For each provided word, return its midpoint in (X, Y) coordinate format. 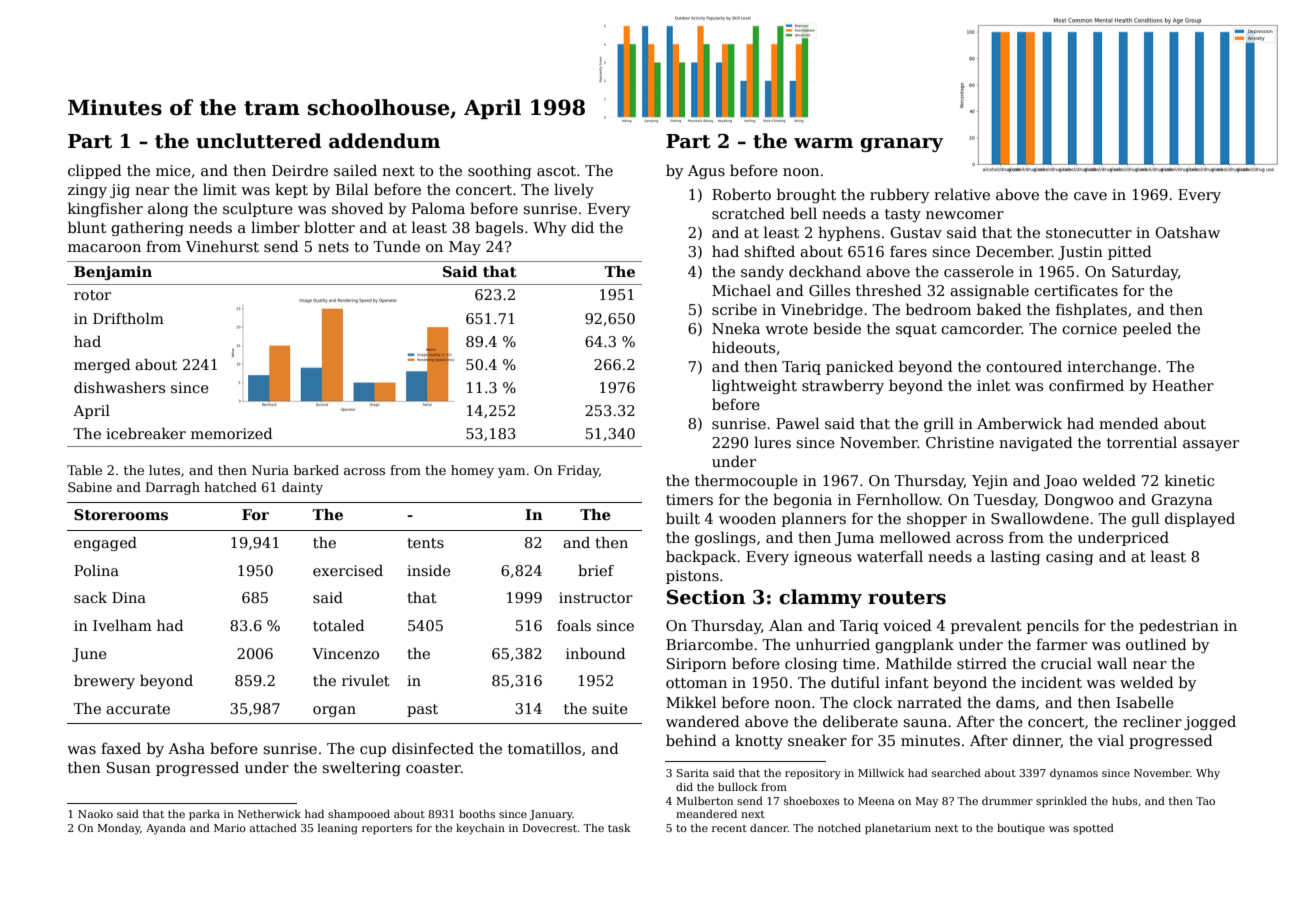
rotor (92, 295)
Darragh (173, 488)
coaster (433, 768)
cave (1090, 196)
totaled (338, 625)
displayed (1200, 519)
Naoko (95, 813)
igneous (822, 558)
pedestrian (1179, 626)
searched (956, 772)
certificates (1076, 290)
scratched (748, 213)
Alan (786, 625)
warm (823, 143)
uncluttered (259, 141)
